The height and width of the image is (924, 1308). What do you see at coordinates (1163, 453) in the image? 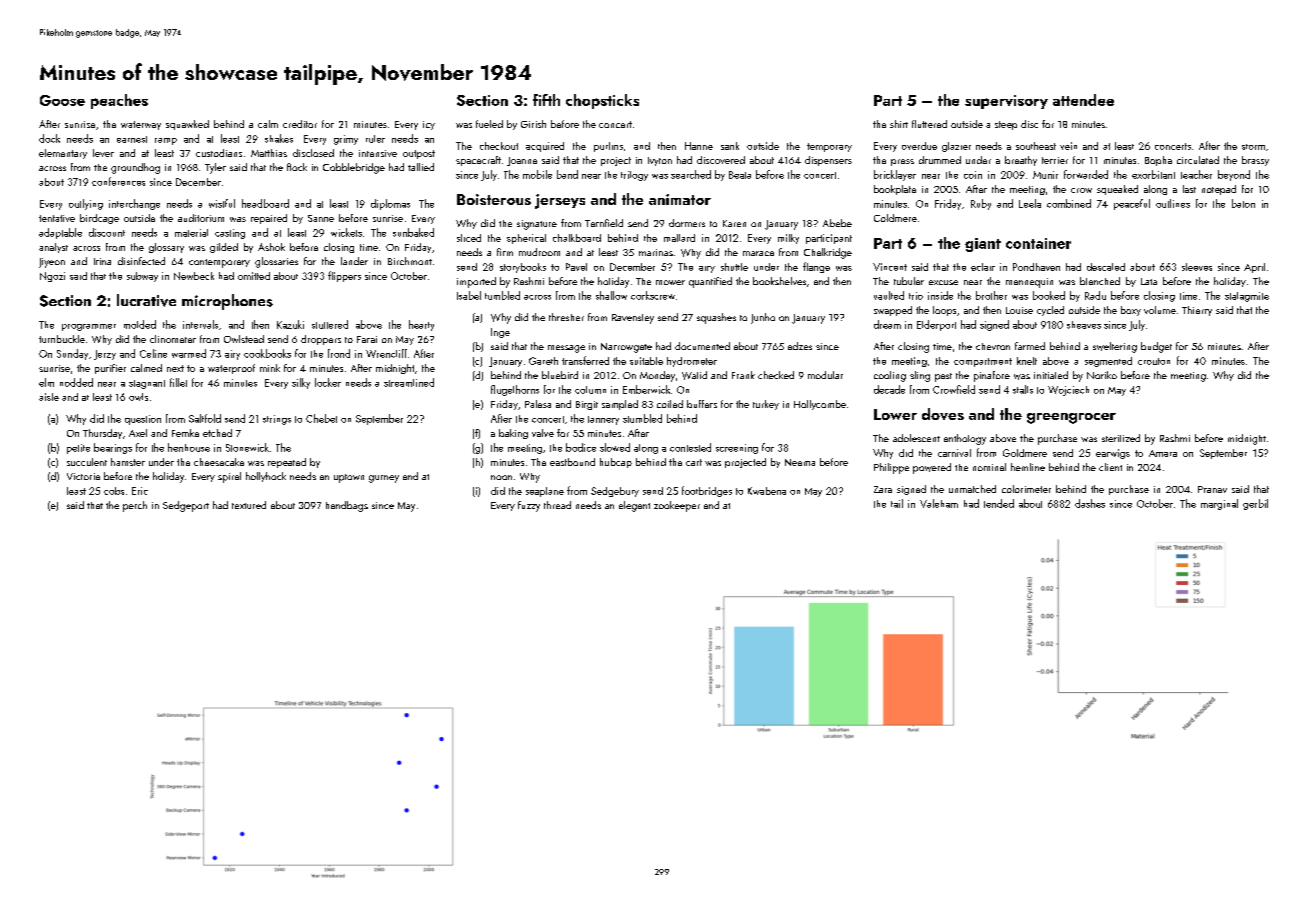
I see `Amara` at bounding box center [1163, 453].
